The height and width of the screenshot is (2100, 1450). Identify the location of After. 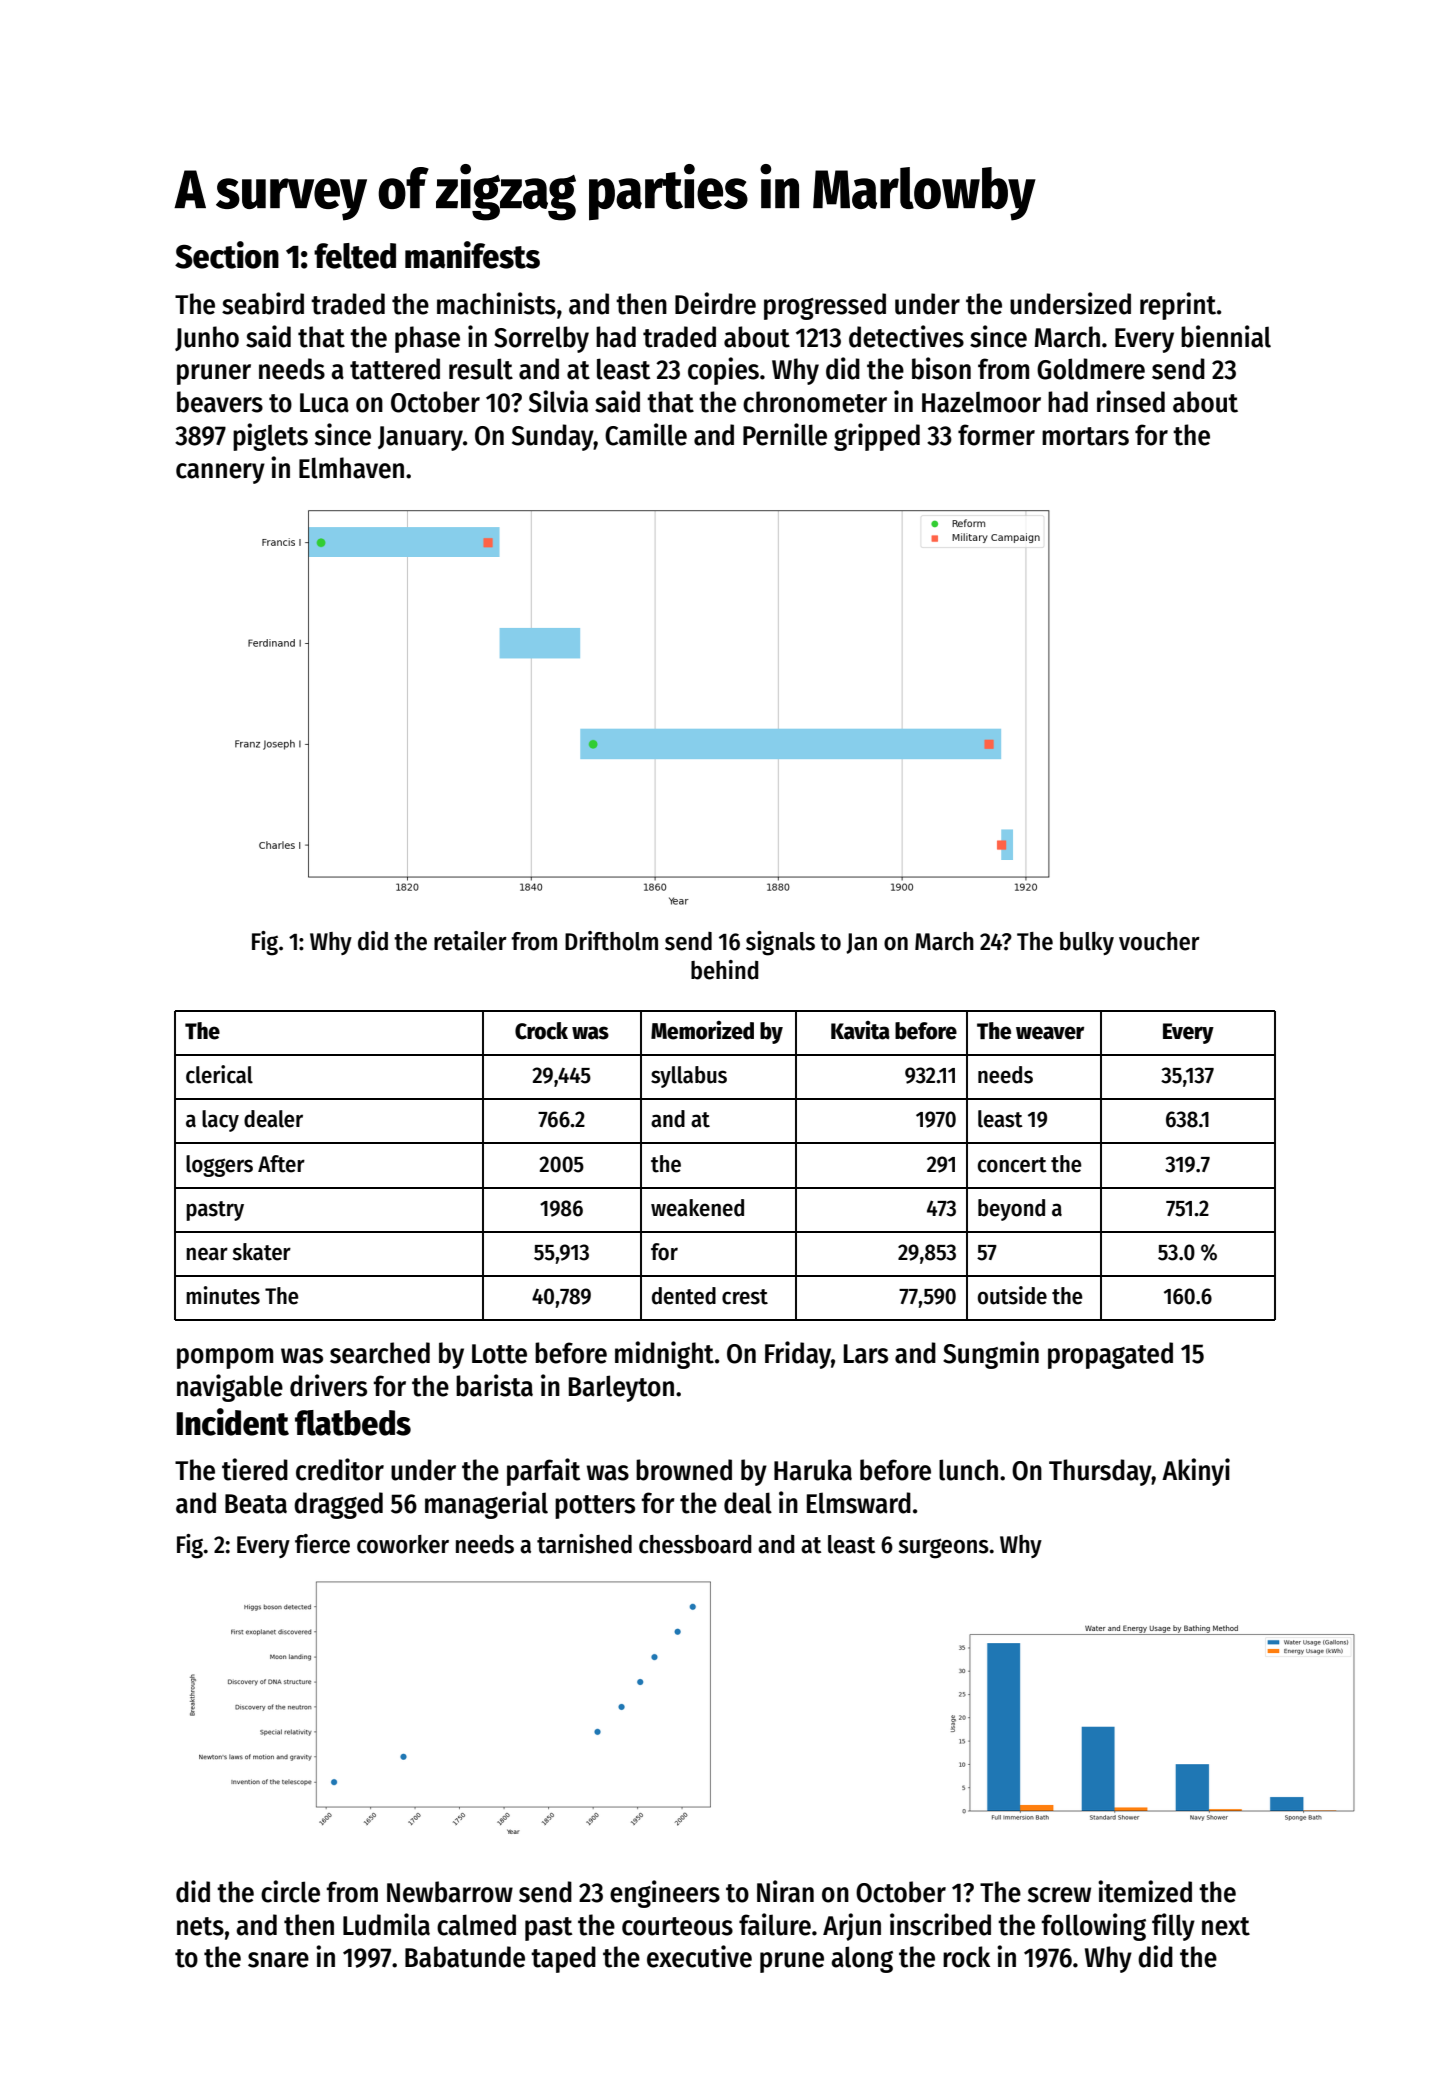
(281, 1164).
